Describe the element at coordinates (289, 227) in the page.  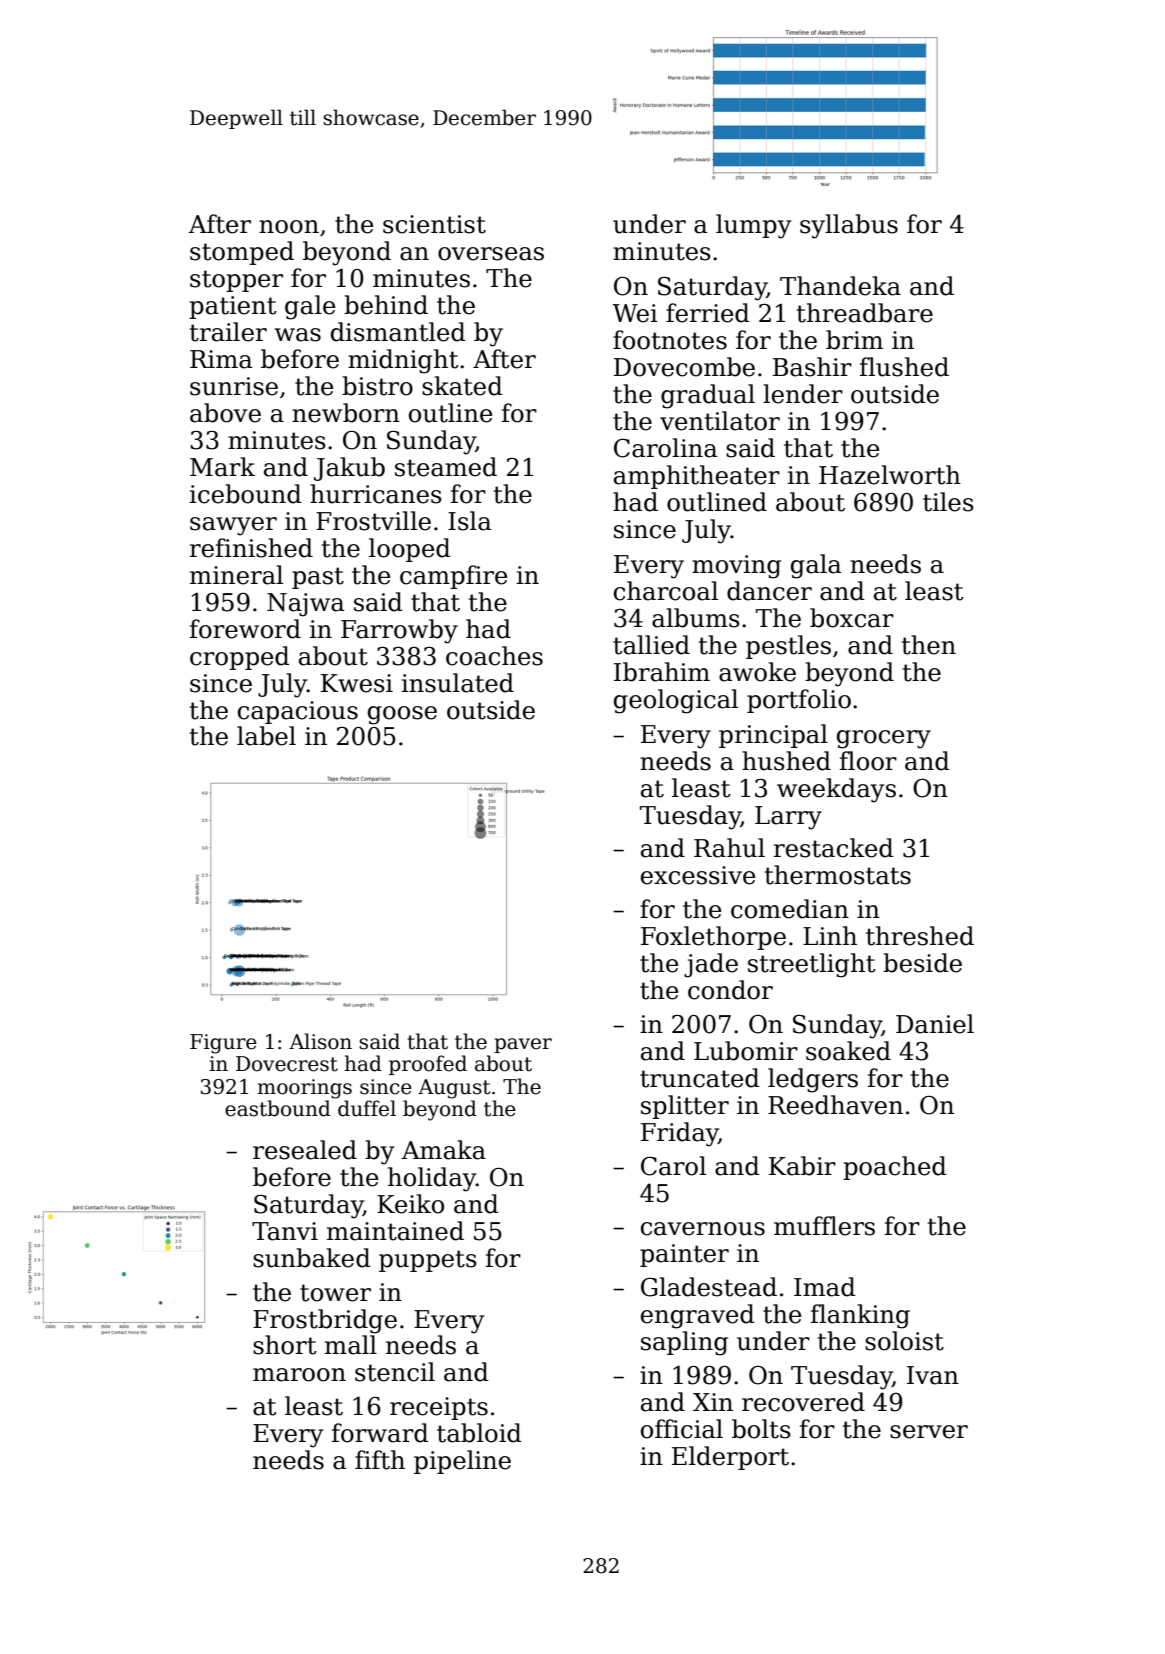
I see `noon` at that location.
